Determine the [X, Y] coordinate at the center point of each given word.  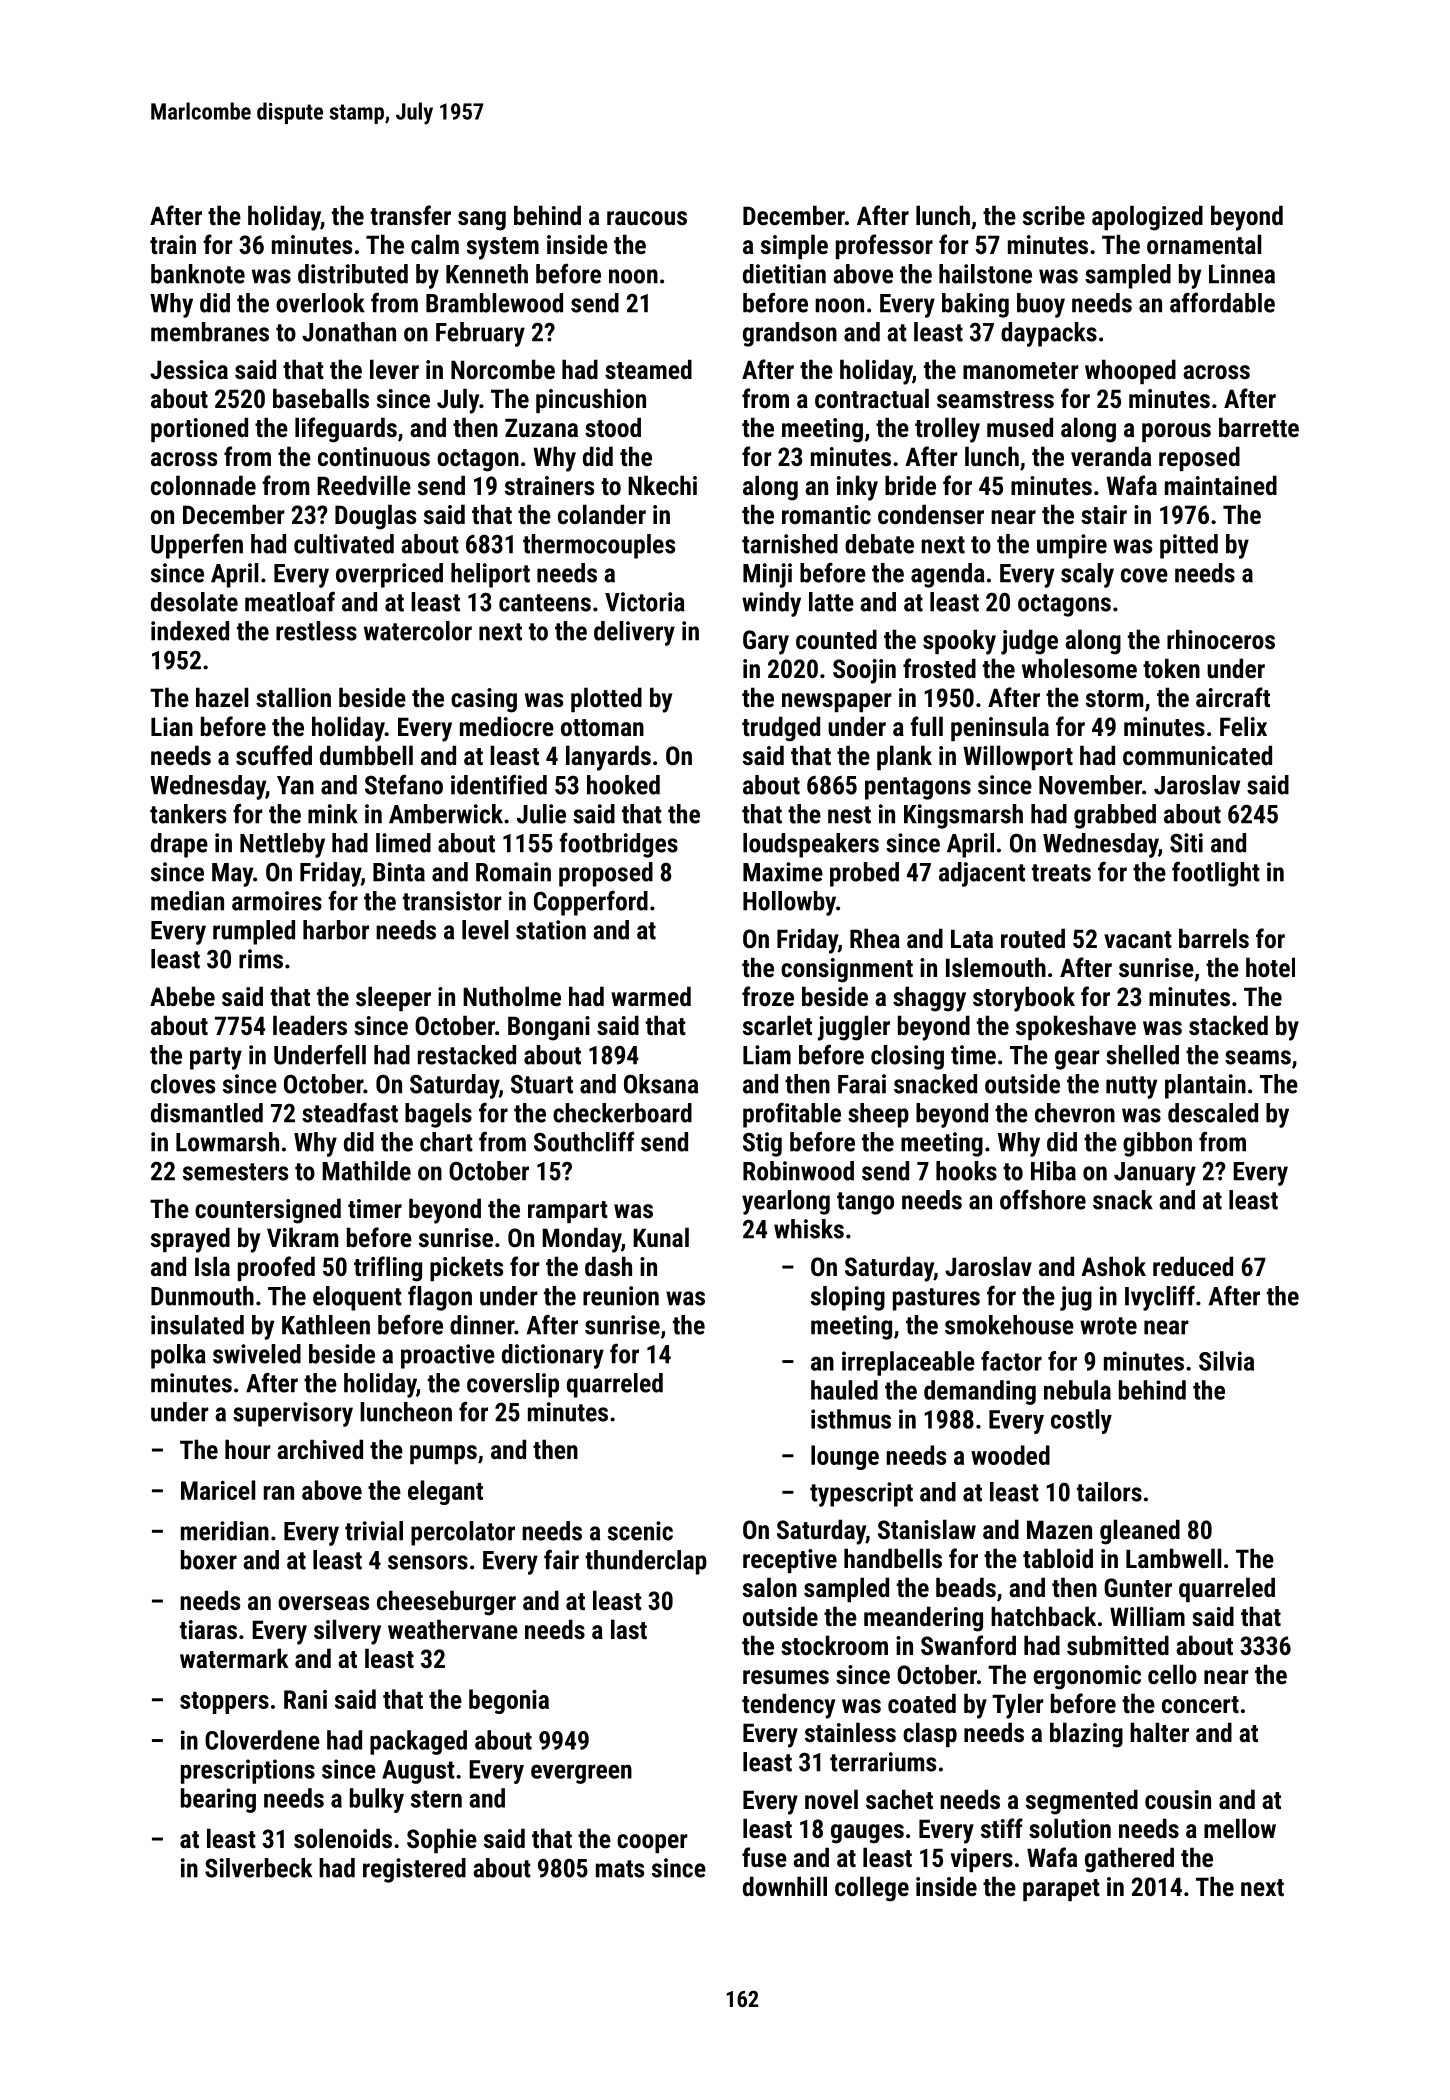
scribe [1054, 215]
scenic [640, 1531]
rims [261, 959]
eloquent [357, 1298]
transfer [410, 215]
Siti [1186, 843]
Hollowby [789, 903]
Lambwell [1173, 1558]
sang [482, 221]
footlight [1216, 874]
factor [1011, 1361]
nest [849, 815]
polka [178, 1356]
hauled [844, 1390]
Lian [172, 726]
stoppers [224, 1703]
